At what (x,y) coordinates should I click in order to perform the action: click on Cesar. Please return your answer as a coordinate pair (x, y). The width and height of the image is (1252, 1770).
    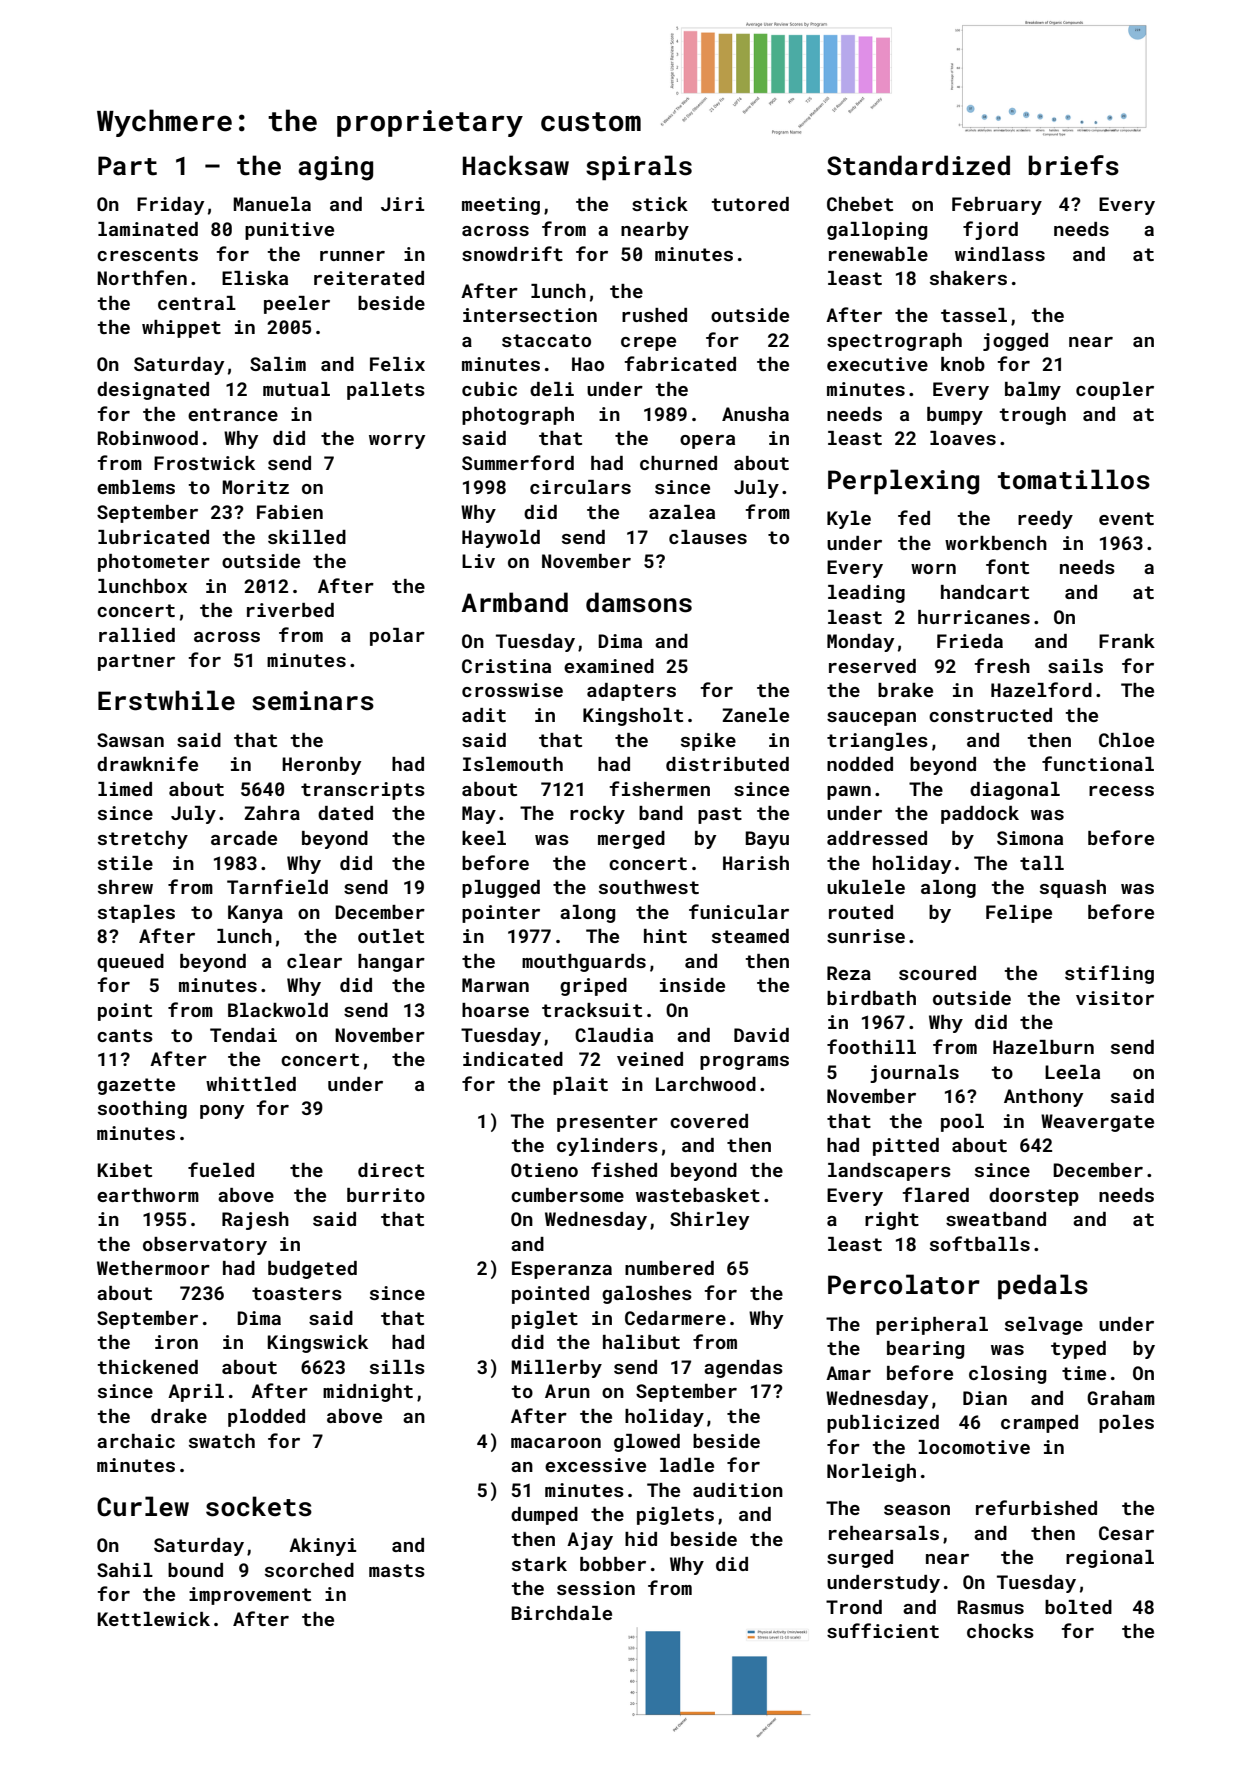
    Looking at the image, I should click on (1126, 1533).
